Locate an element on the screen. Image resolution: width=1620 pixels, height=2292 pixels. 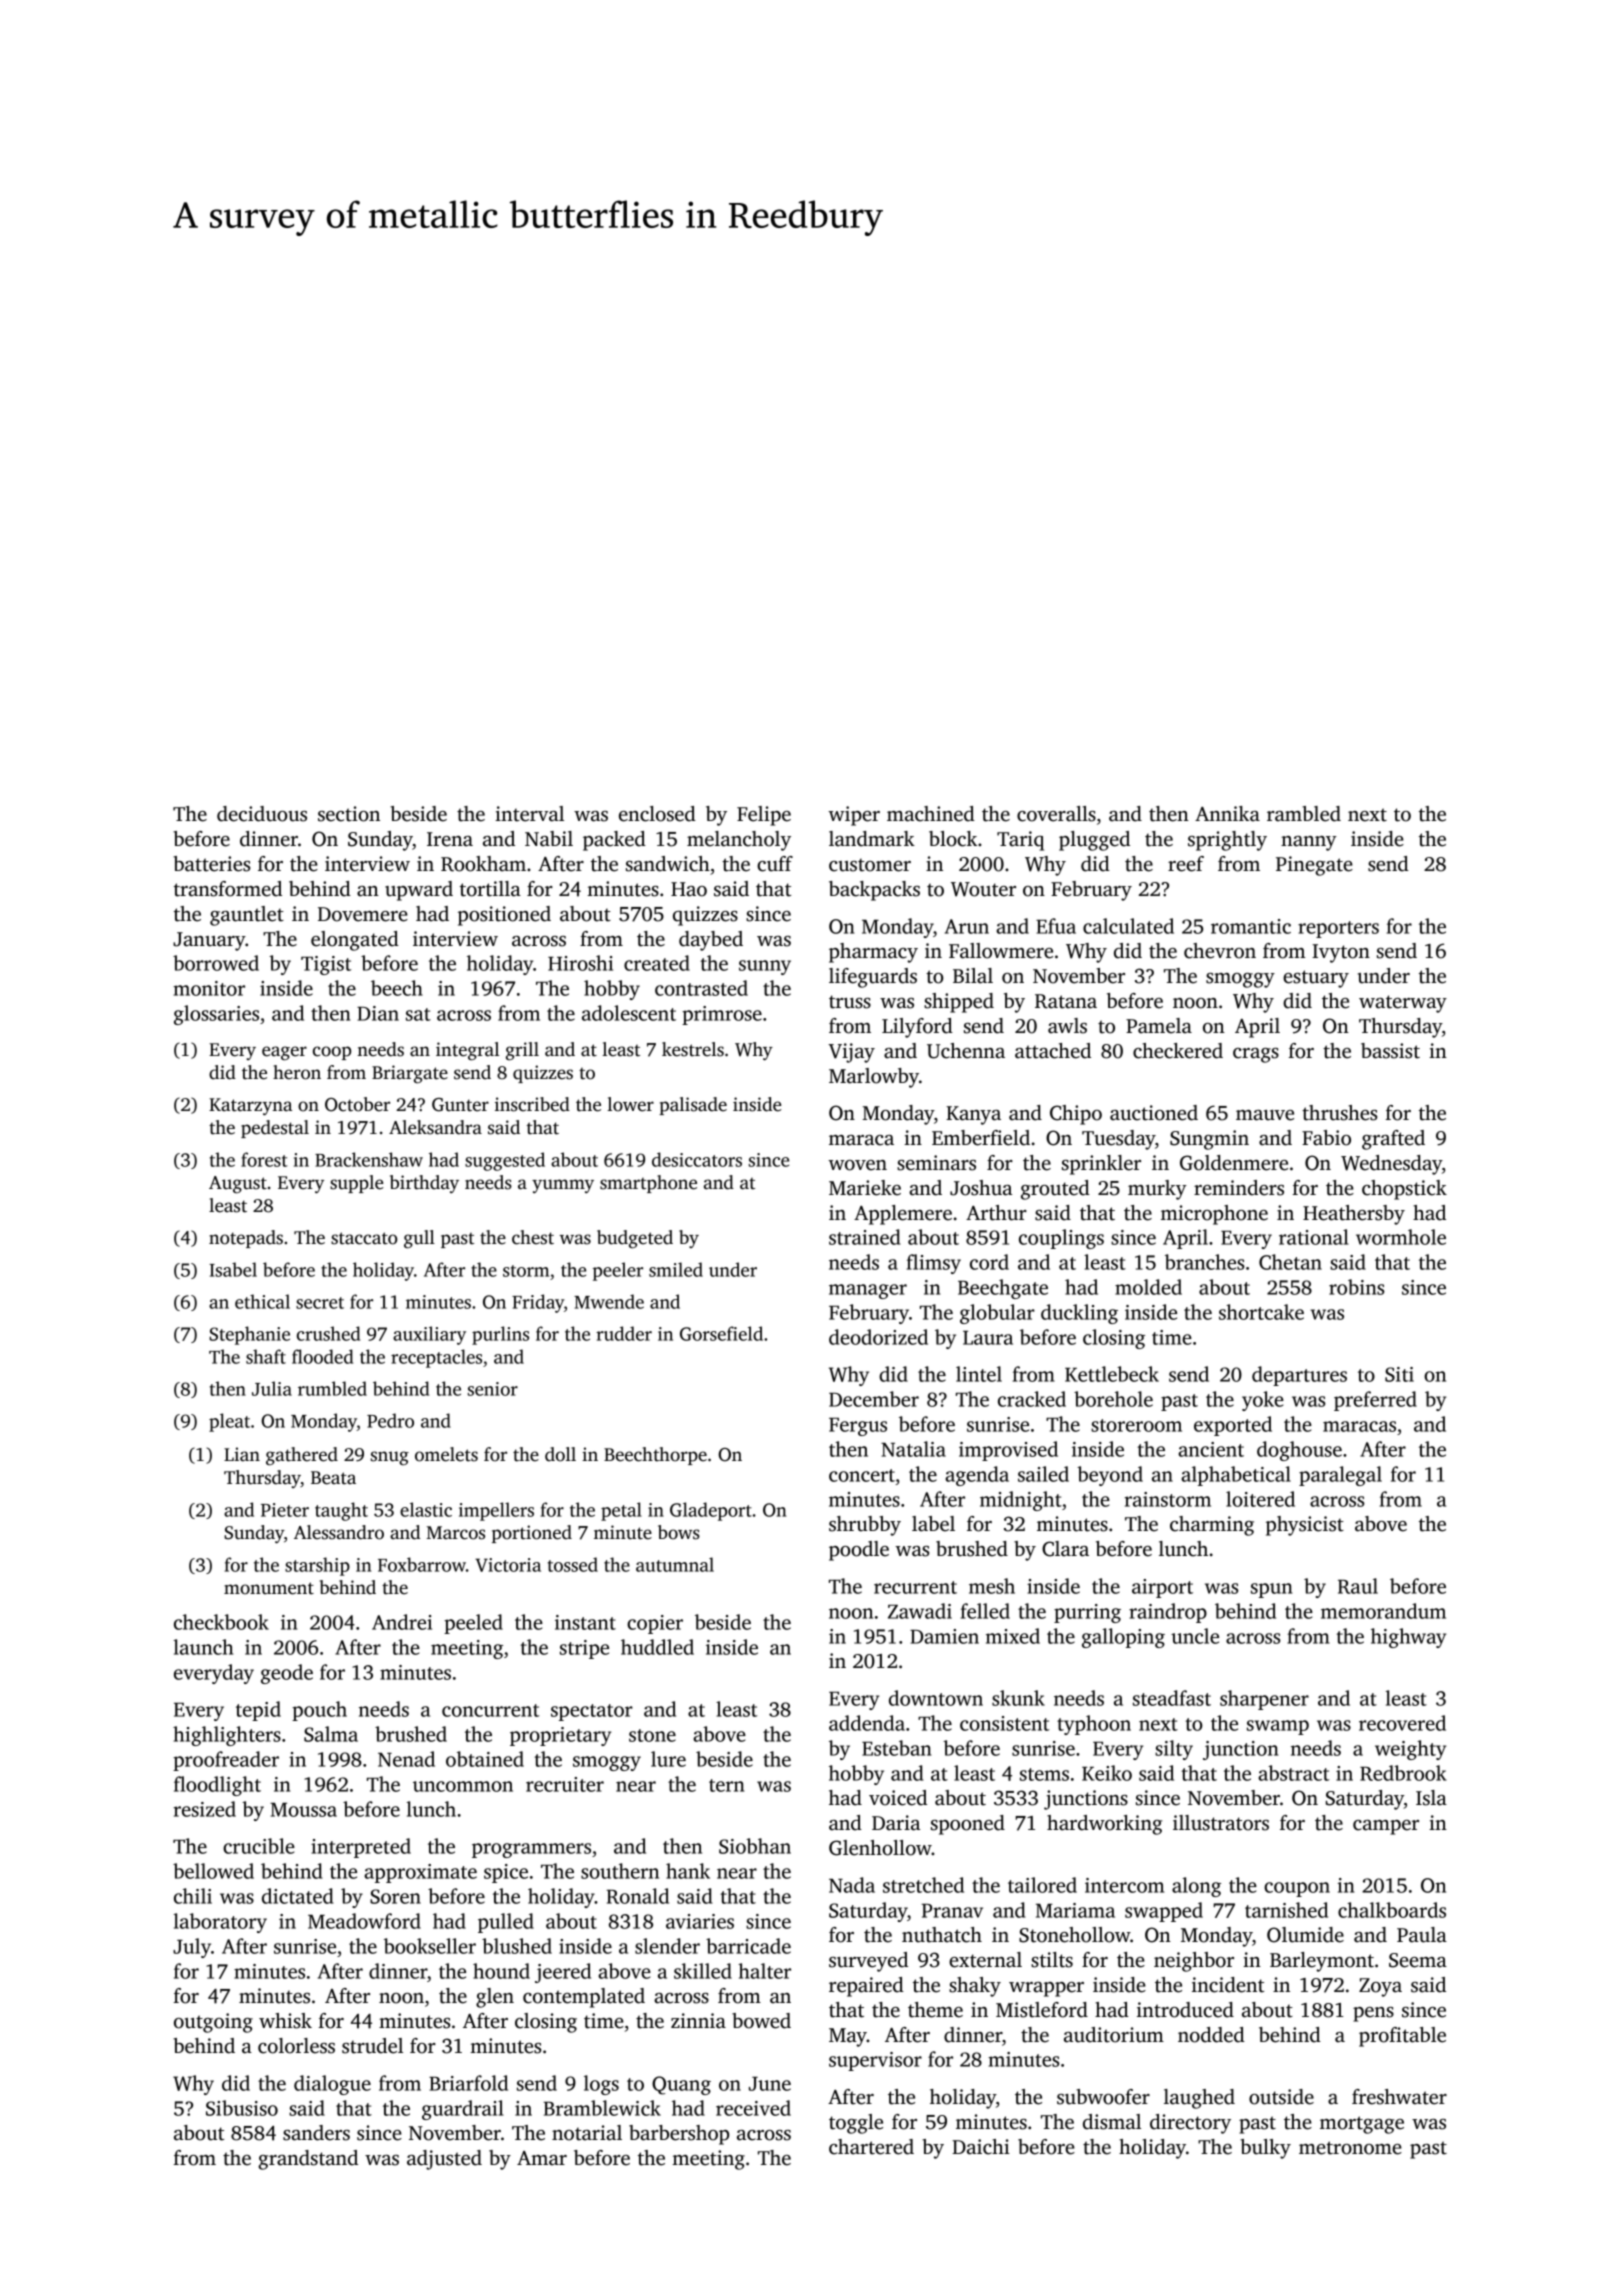
Felipe is located at coordinates (764, 816).
